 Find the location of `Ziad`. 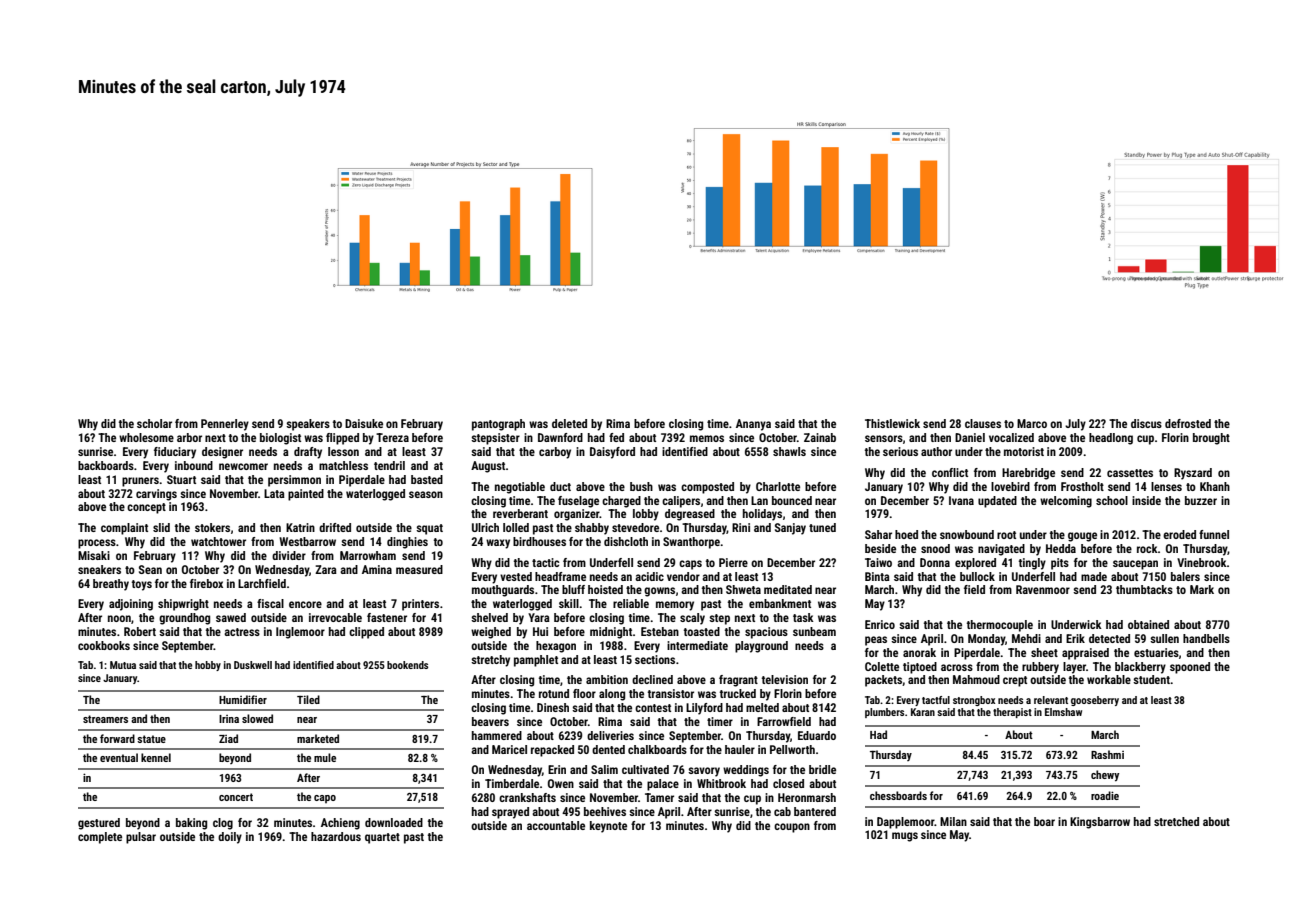

Ziad is located at coordinates (228, 738).
